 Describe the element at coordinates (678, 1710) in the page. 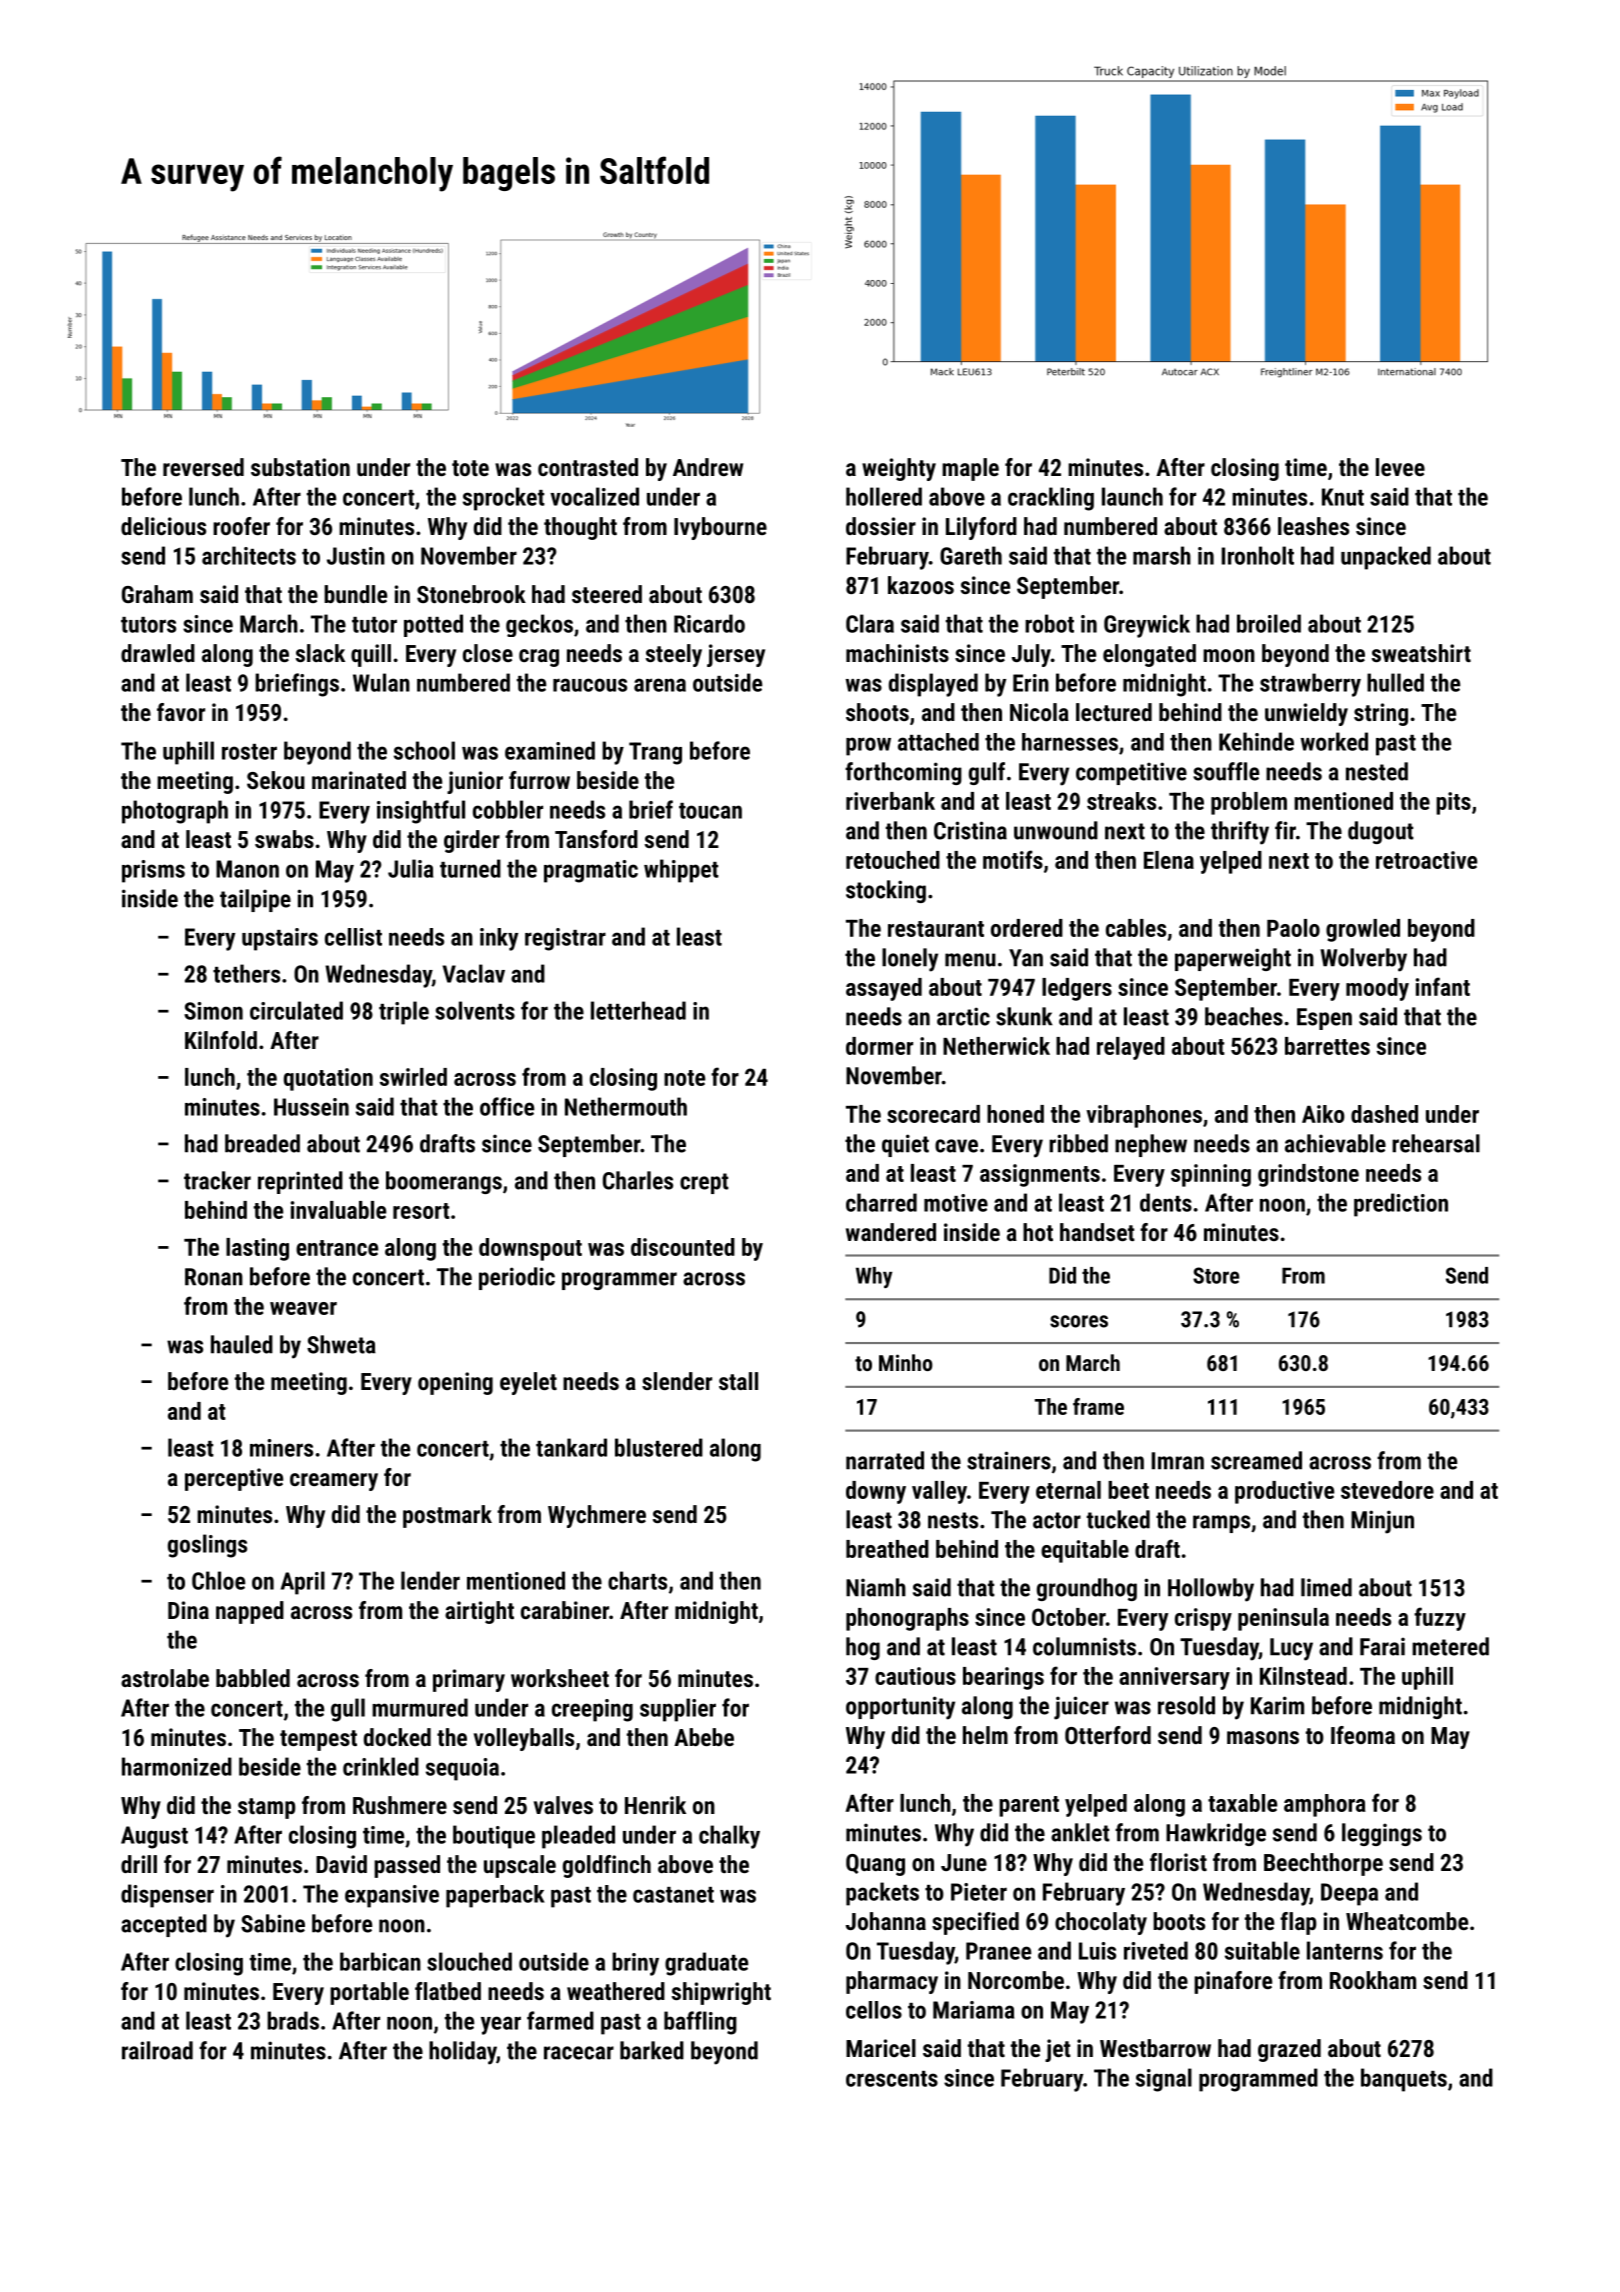

I see `supplier` at that location.
